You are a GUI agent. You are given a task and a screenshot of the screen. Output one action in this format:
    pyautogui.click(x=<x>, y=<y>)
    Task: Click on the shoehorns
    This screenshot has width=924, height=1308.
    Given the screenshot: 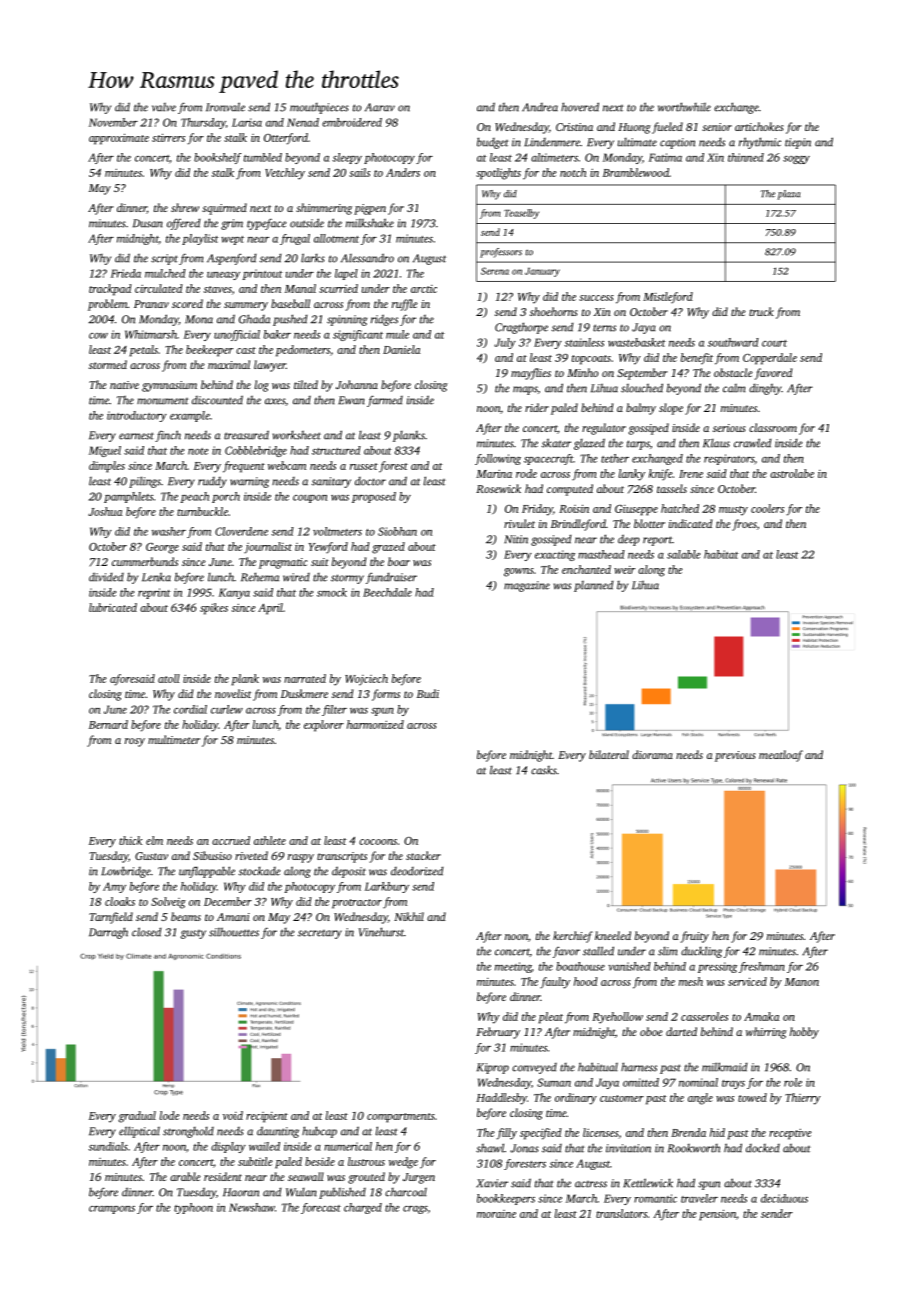 What is the action you would take?
    pyautogui.click(x=554, y=311)
